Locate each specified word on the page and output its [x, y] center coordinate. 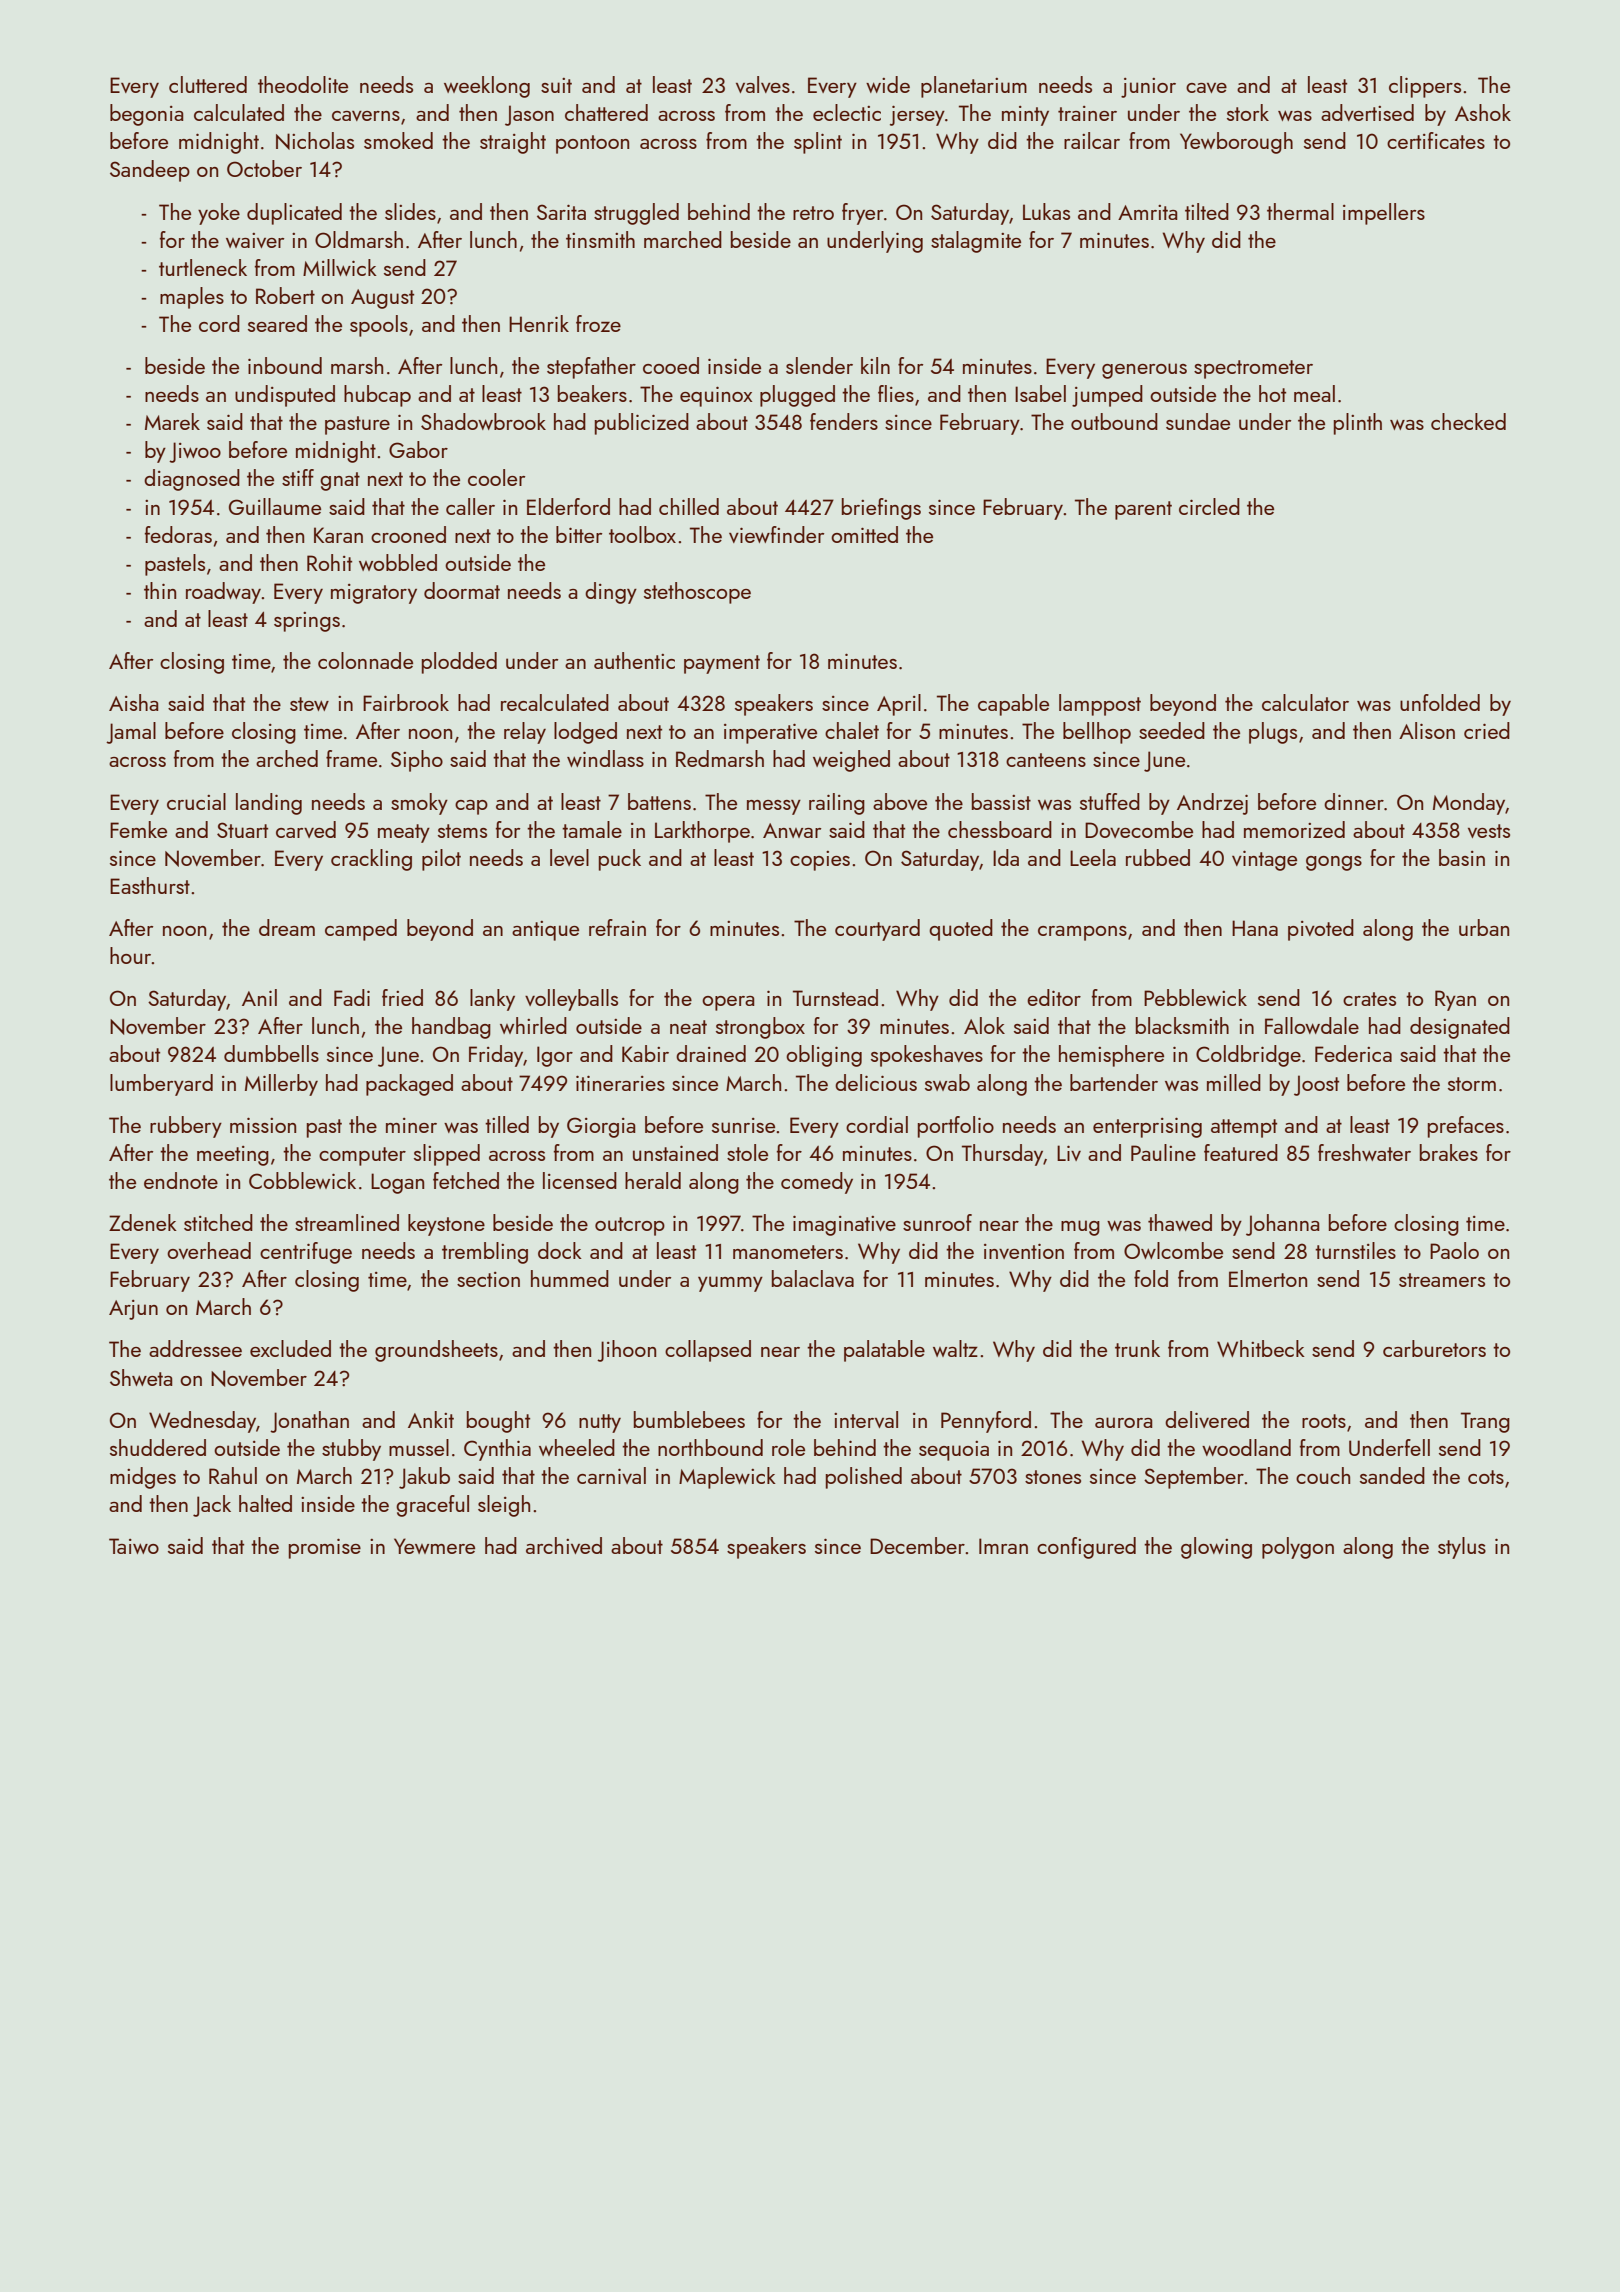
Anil [259, 997]
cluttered [208, 84]
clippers [1425, 87]
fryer [862, 214]
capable [1013, 705]
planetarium [974, 87]
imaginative [844, 1225]
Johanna [1283, 1225]
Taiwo [134, 1546]
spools [379, 326]
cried [1487, 730]
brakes [1449, 1152]
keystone [446, 1225]
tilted [1207, 211]
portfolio [956, 1127]
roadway [223, 593]
